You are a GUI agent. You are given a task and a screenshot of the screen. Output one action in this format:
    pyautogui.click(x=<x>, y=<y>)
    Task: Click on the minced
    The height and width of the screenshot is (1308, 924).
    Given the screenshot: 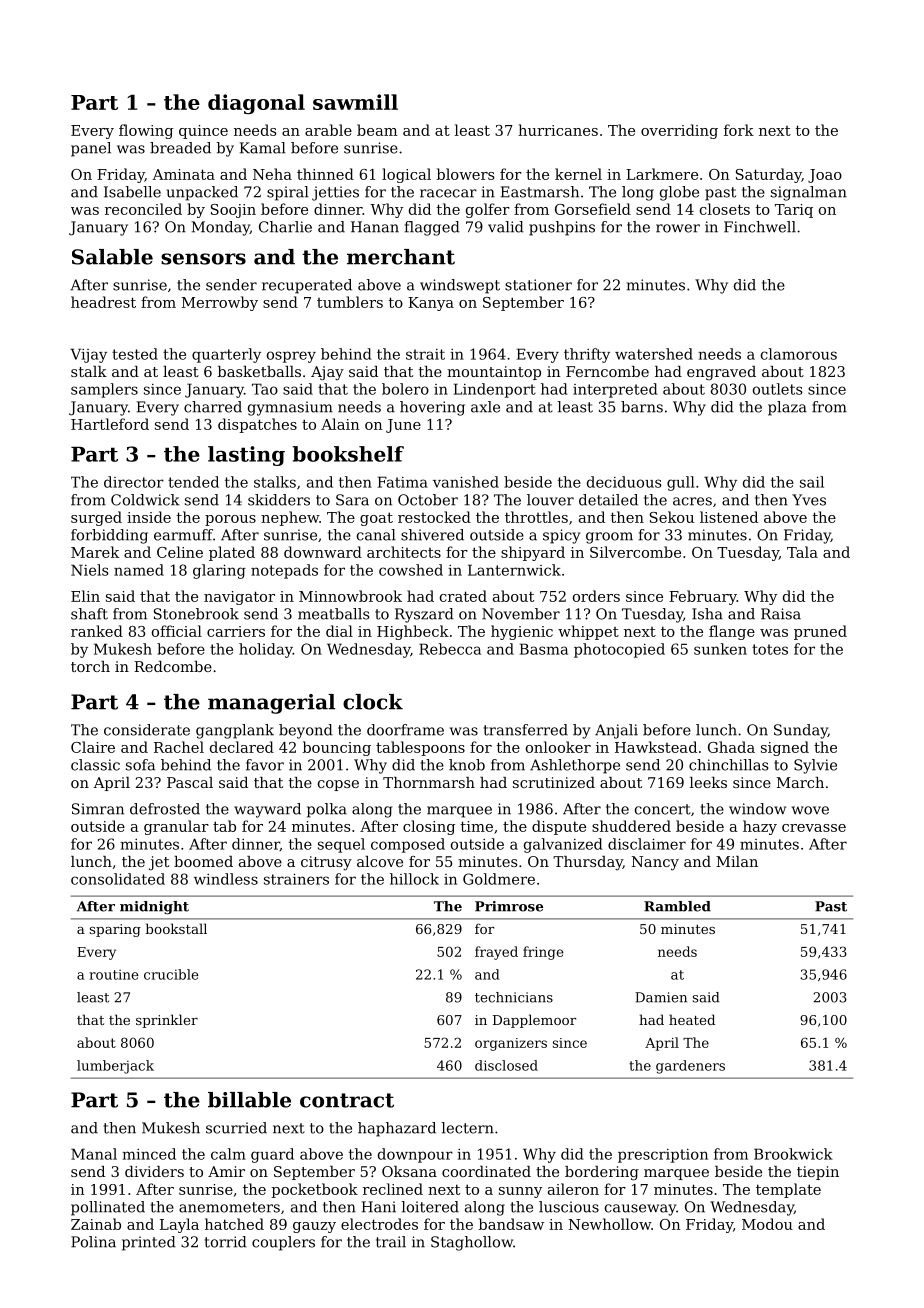 What is the action you would take?
    pyautogui.click(x=149, y=1154)
